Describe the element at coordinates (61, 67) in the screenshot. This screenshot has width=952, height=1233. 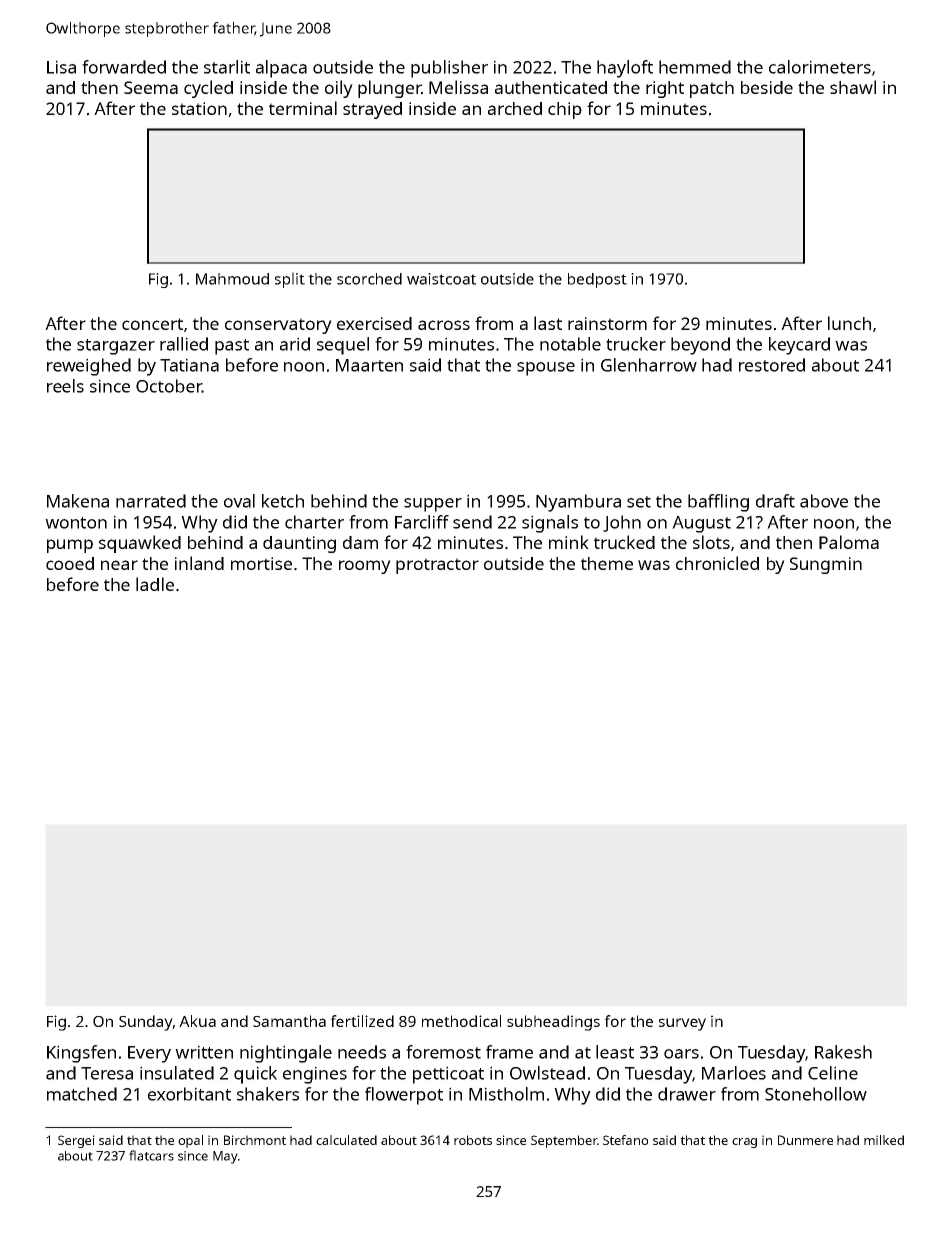
I see `Lisa` at that location.
